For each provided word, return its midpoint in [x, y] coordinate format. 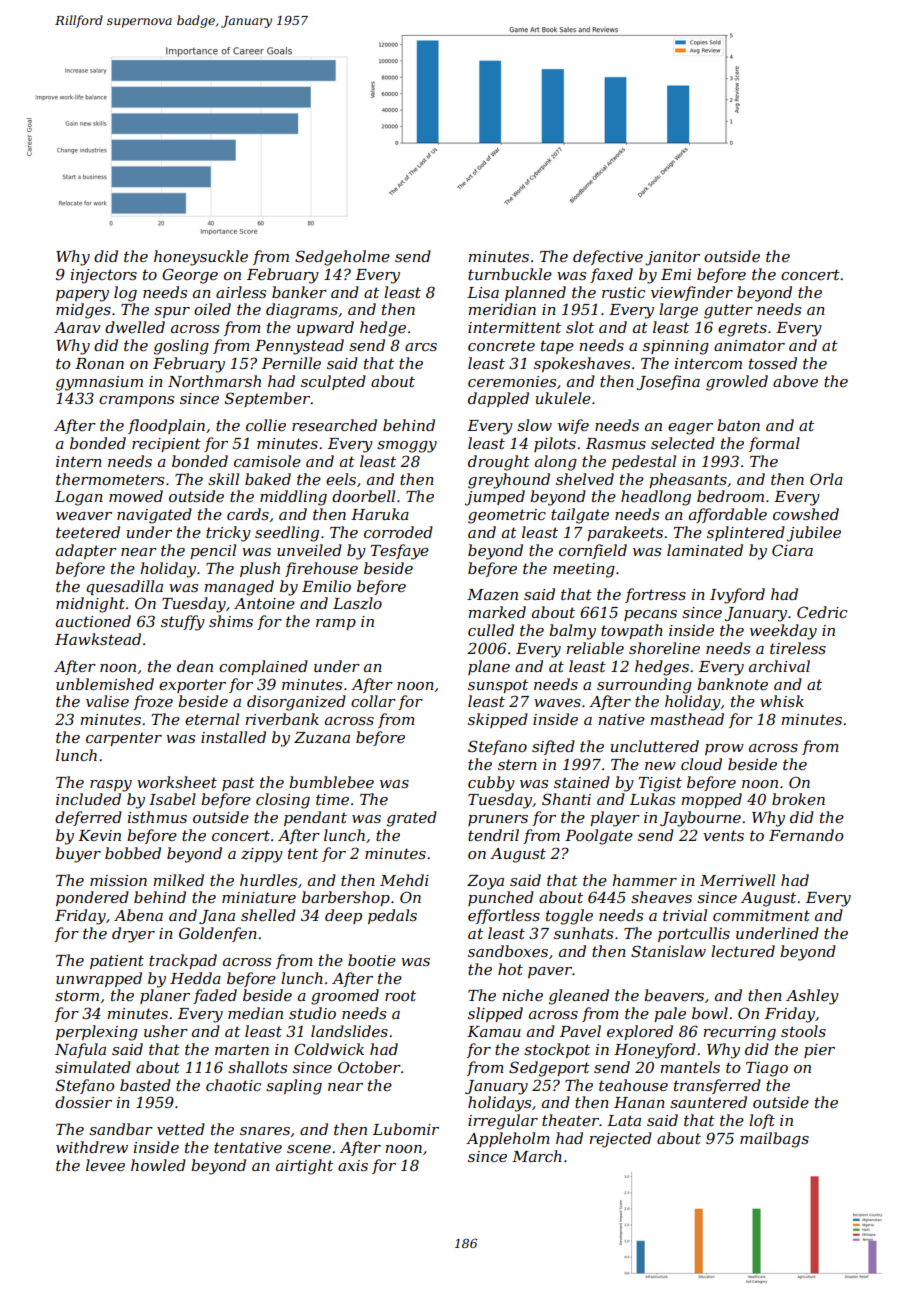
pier [819, 1051]
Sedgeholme [342, 258]
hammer [644, 880]
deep [343, 916]
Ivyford [737, 596]
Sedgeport [549, 1069]
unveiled [309, 550]
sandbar [121, 1129]
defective [608, 257]
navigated [154, 516]
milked [178, 880]
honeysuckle [201, 258]
